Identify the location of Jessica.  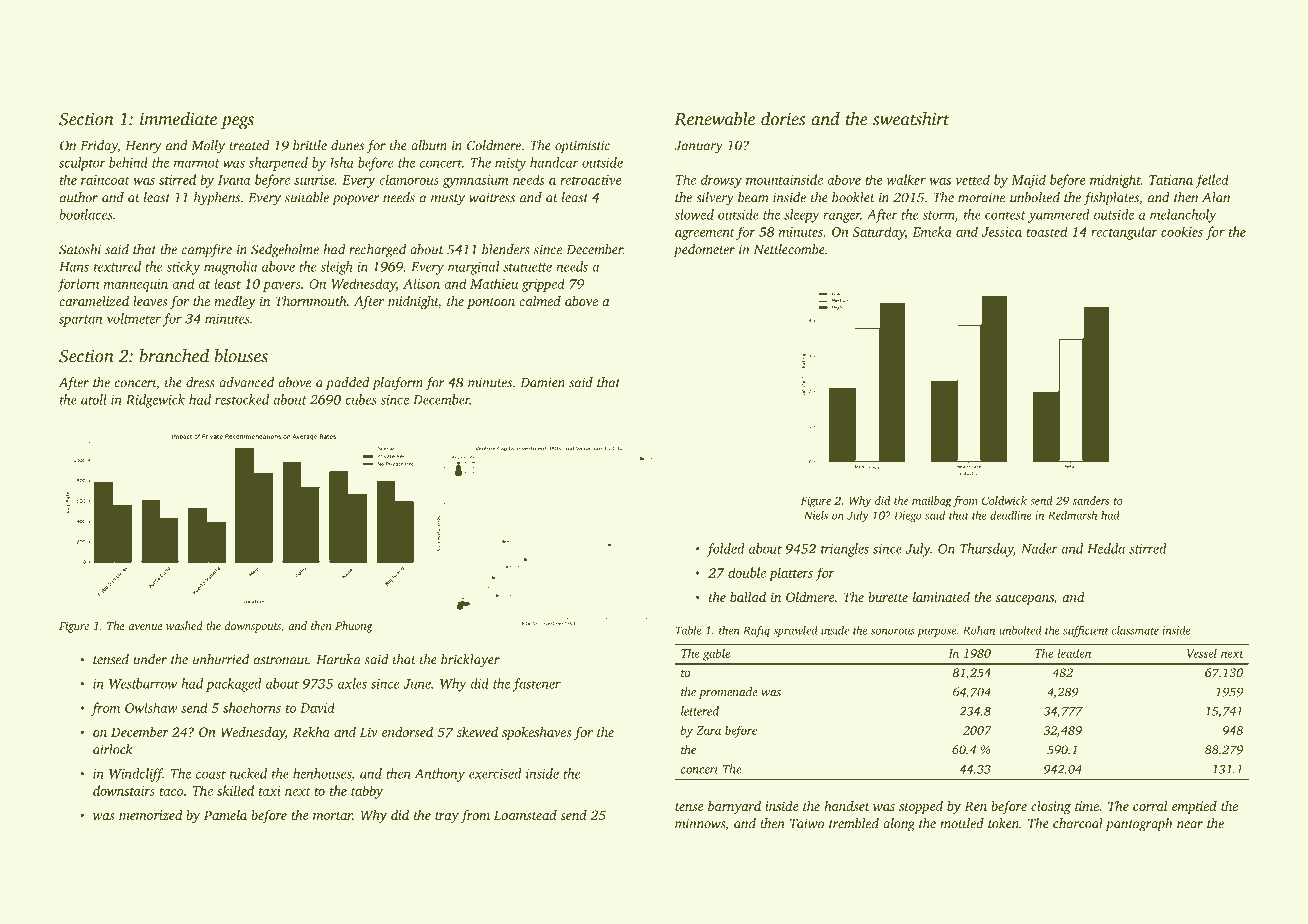
(1002, 232).
